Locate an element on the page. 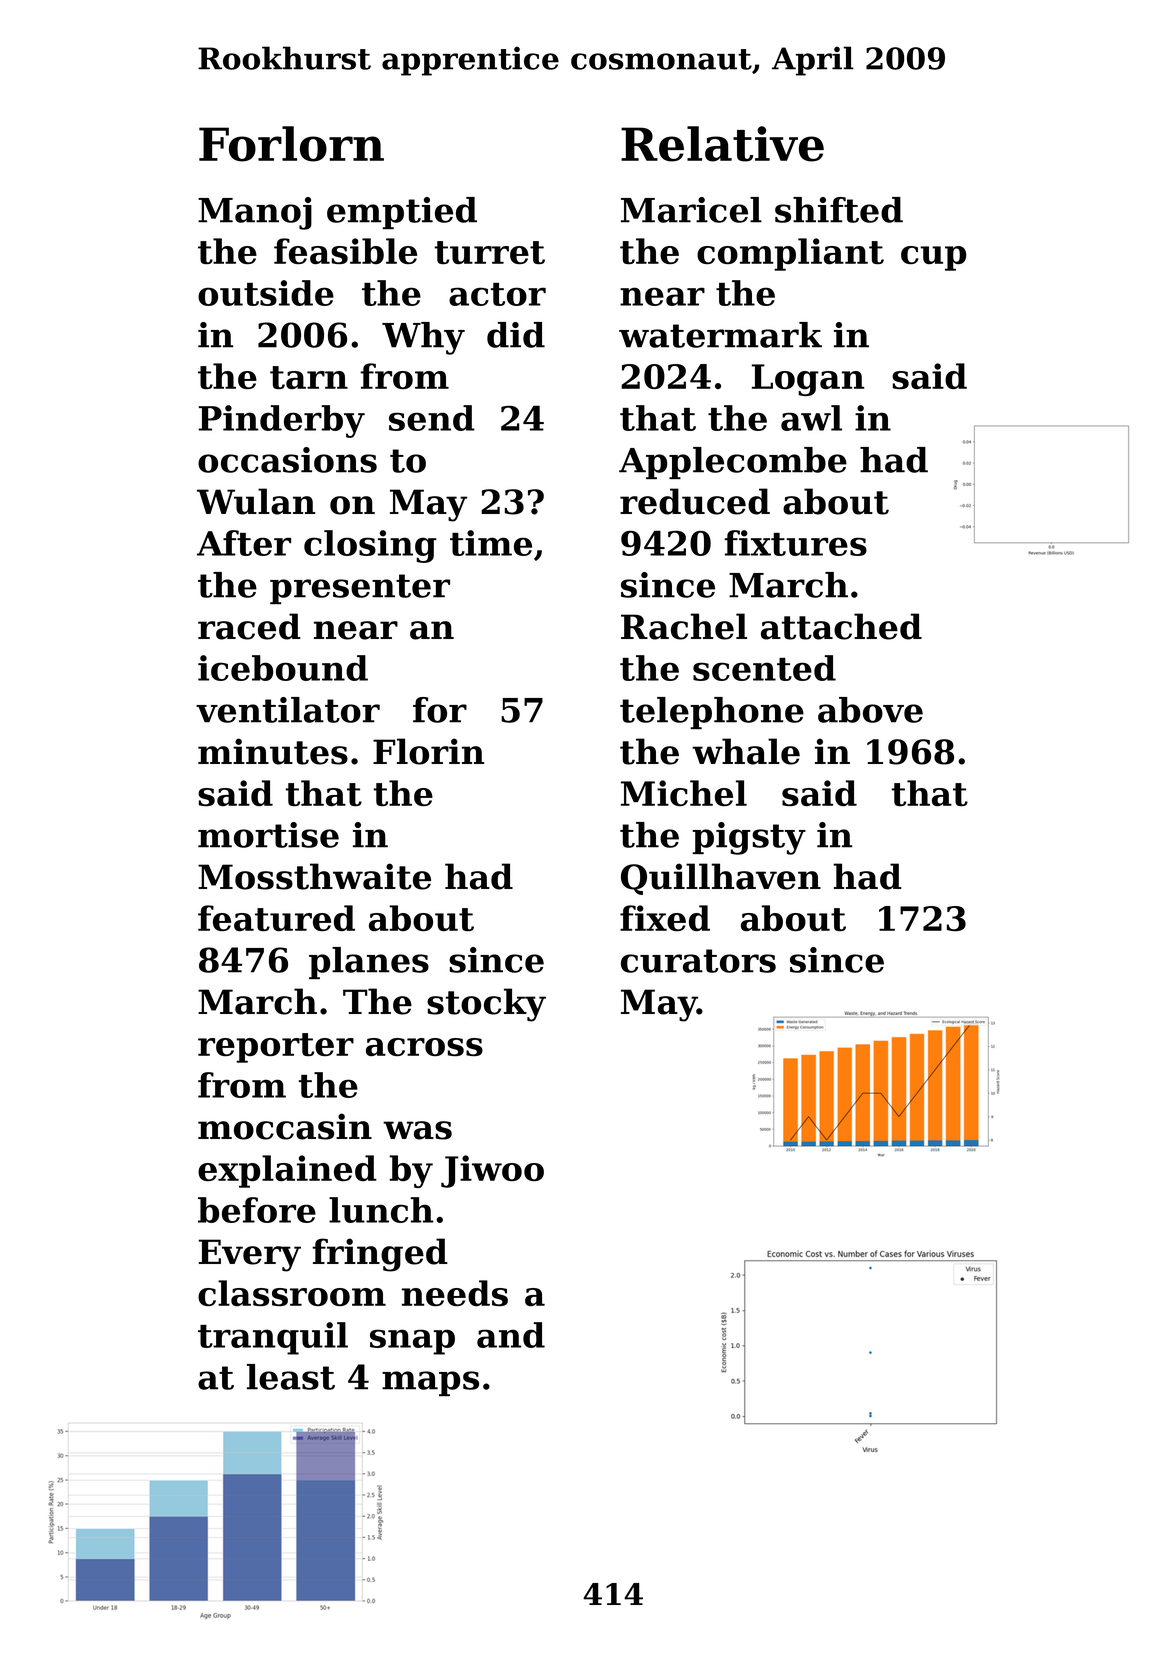 Image resolution: width=1165 pixels, height=1654 pixels. telephone is located at coordinates (712, 713).
